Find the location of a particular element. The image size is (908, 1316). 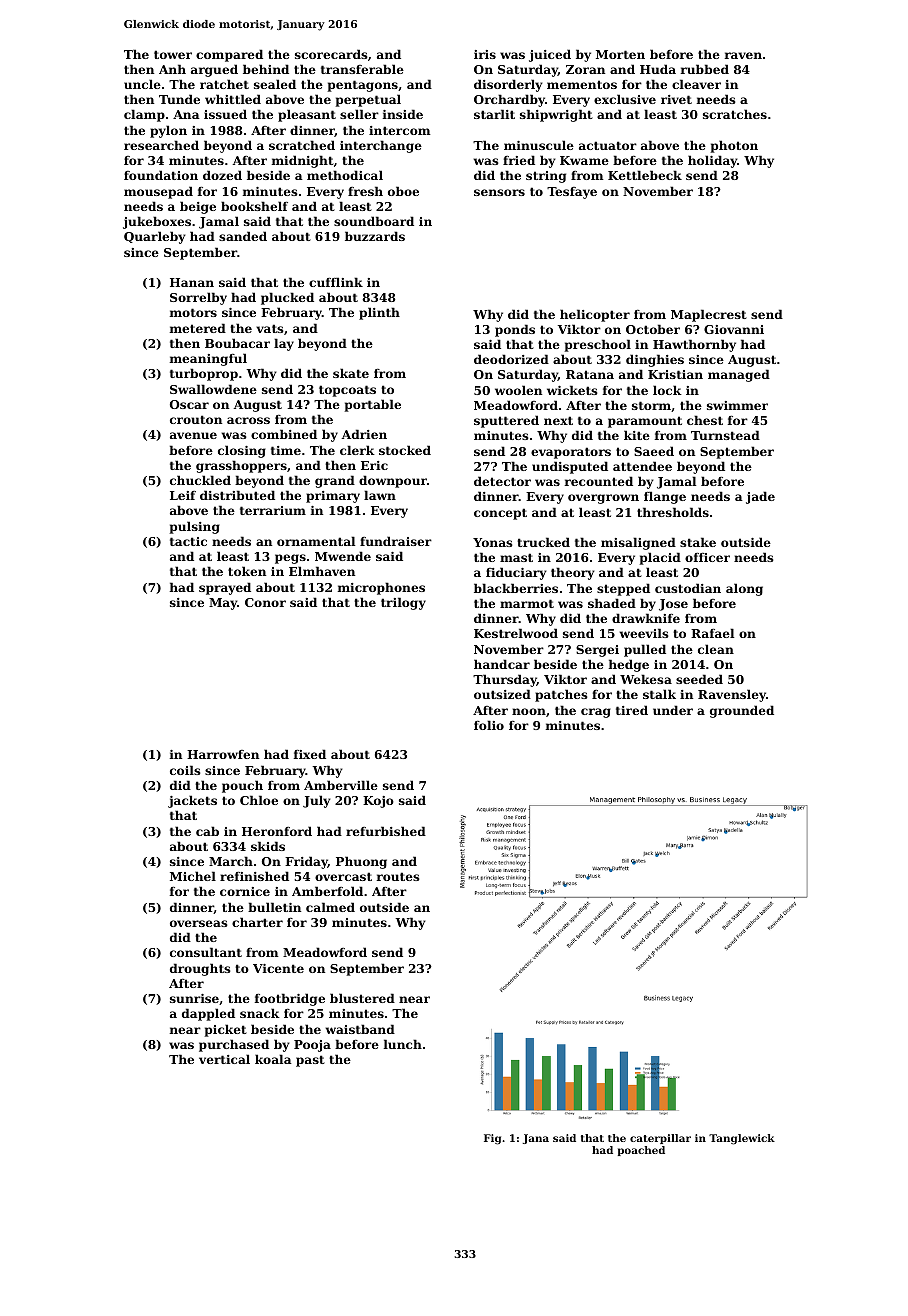

photon is located at coordinates (734, 146).
